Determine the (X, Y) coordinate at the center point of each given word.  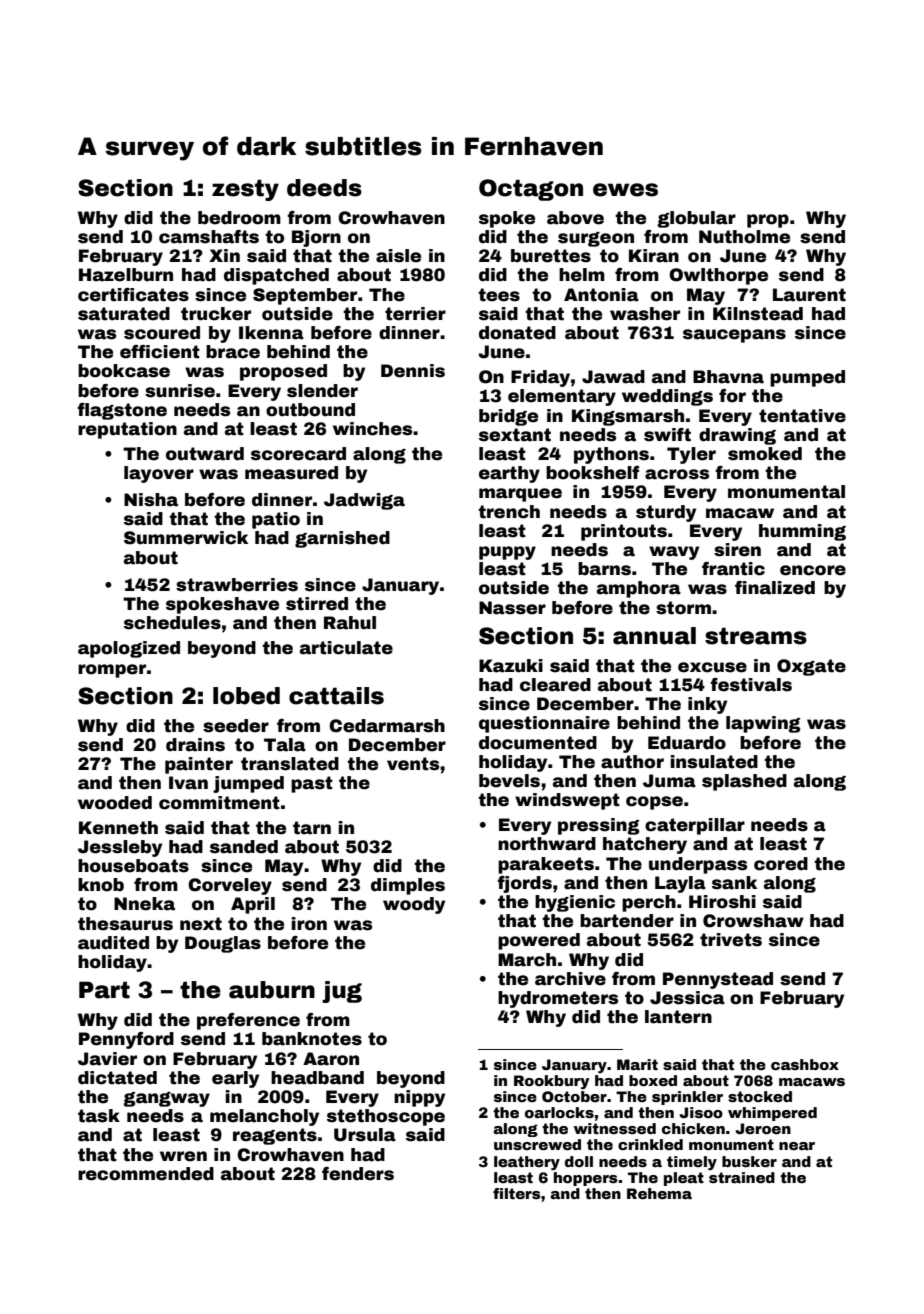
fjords (524, 884)
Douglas (223, 944)
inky (707, 705)
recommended (146, 1174)
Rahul (350, 623)
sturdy (666, 513)
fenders (358, 1174)
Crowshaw (753, 921)
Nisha (151, 500)
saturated (124, 314)
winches (372, 429)
